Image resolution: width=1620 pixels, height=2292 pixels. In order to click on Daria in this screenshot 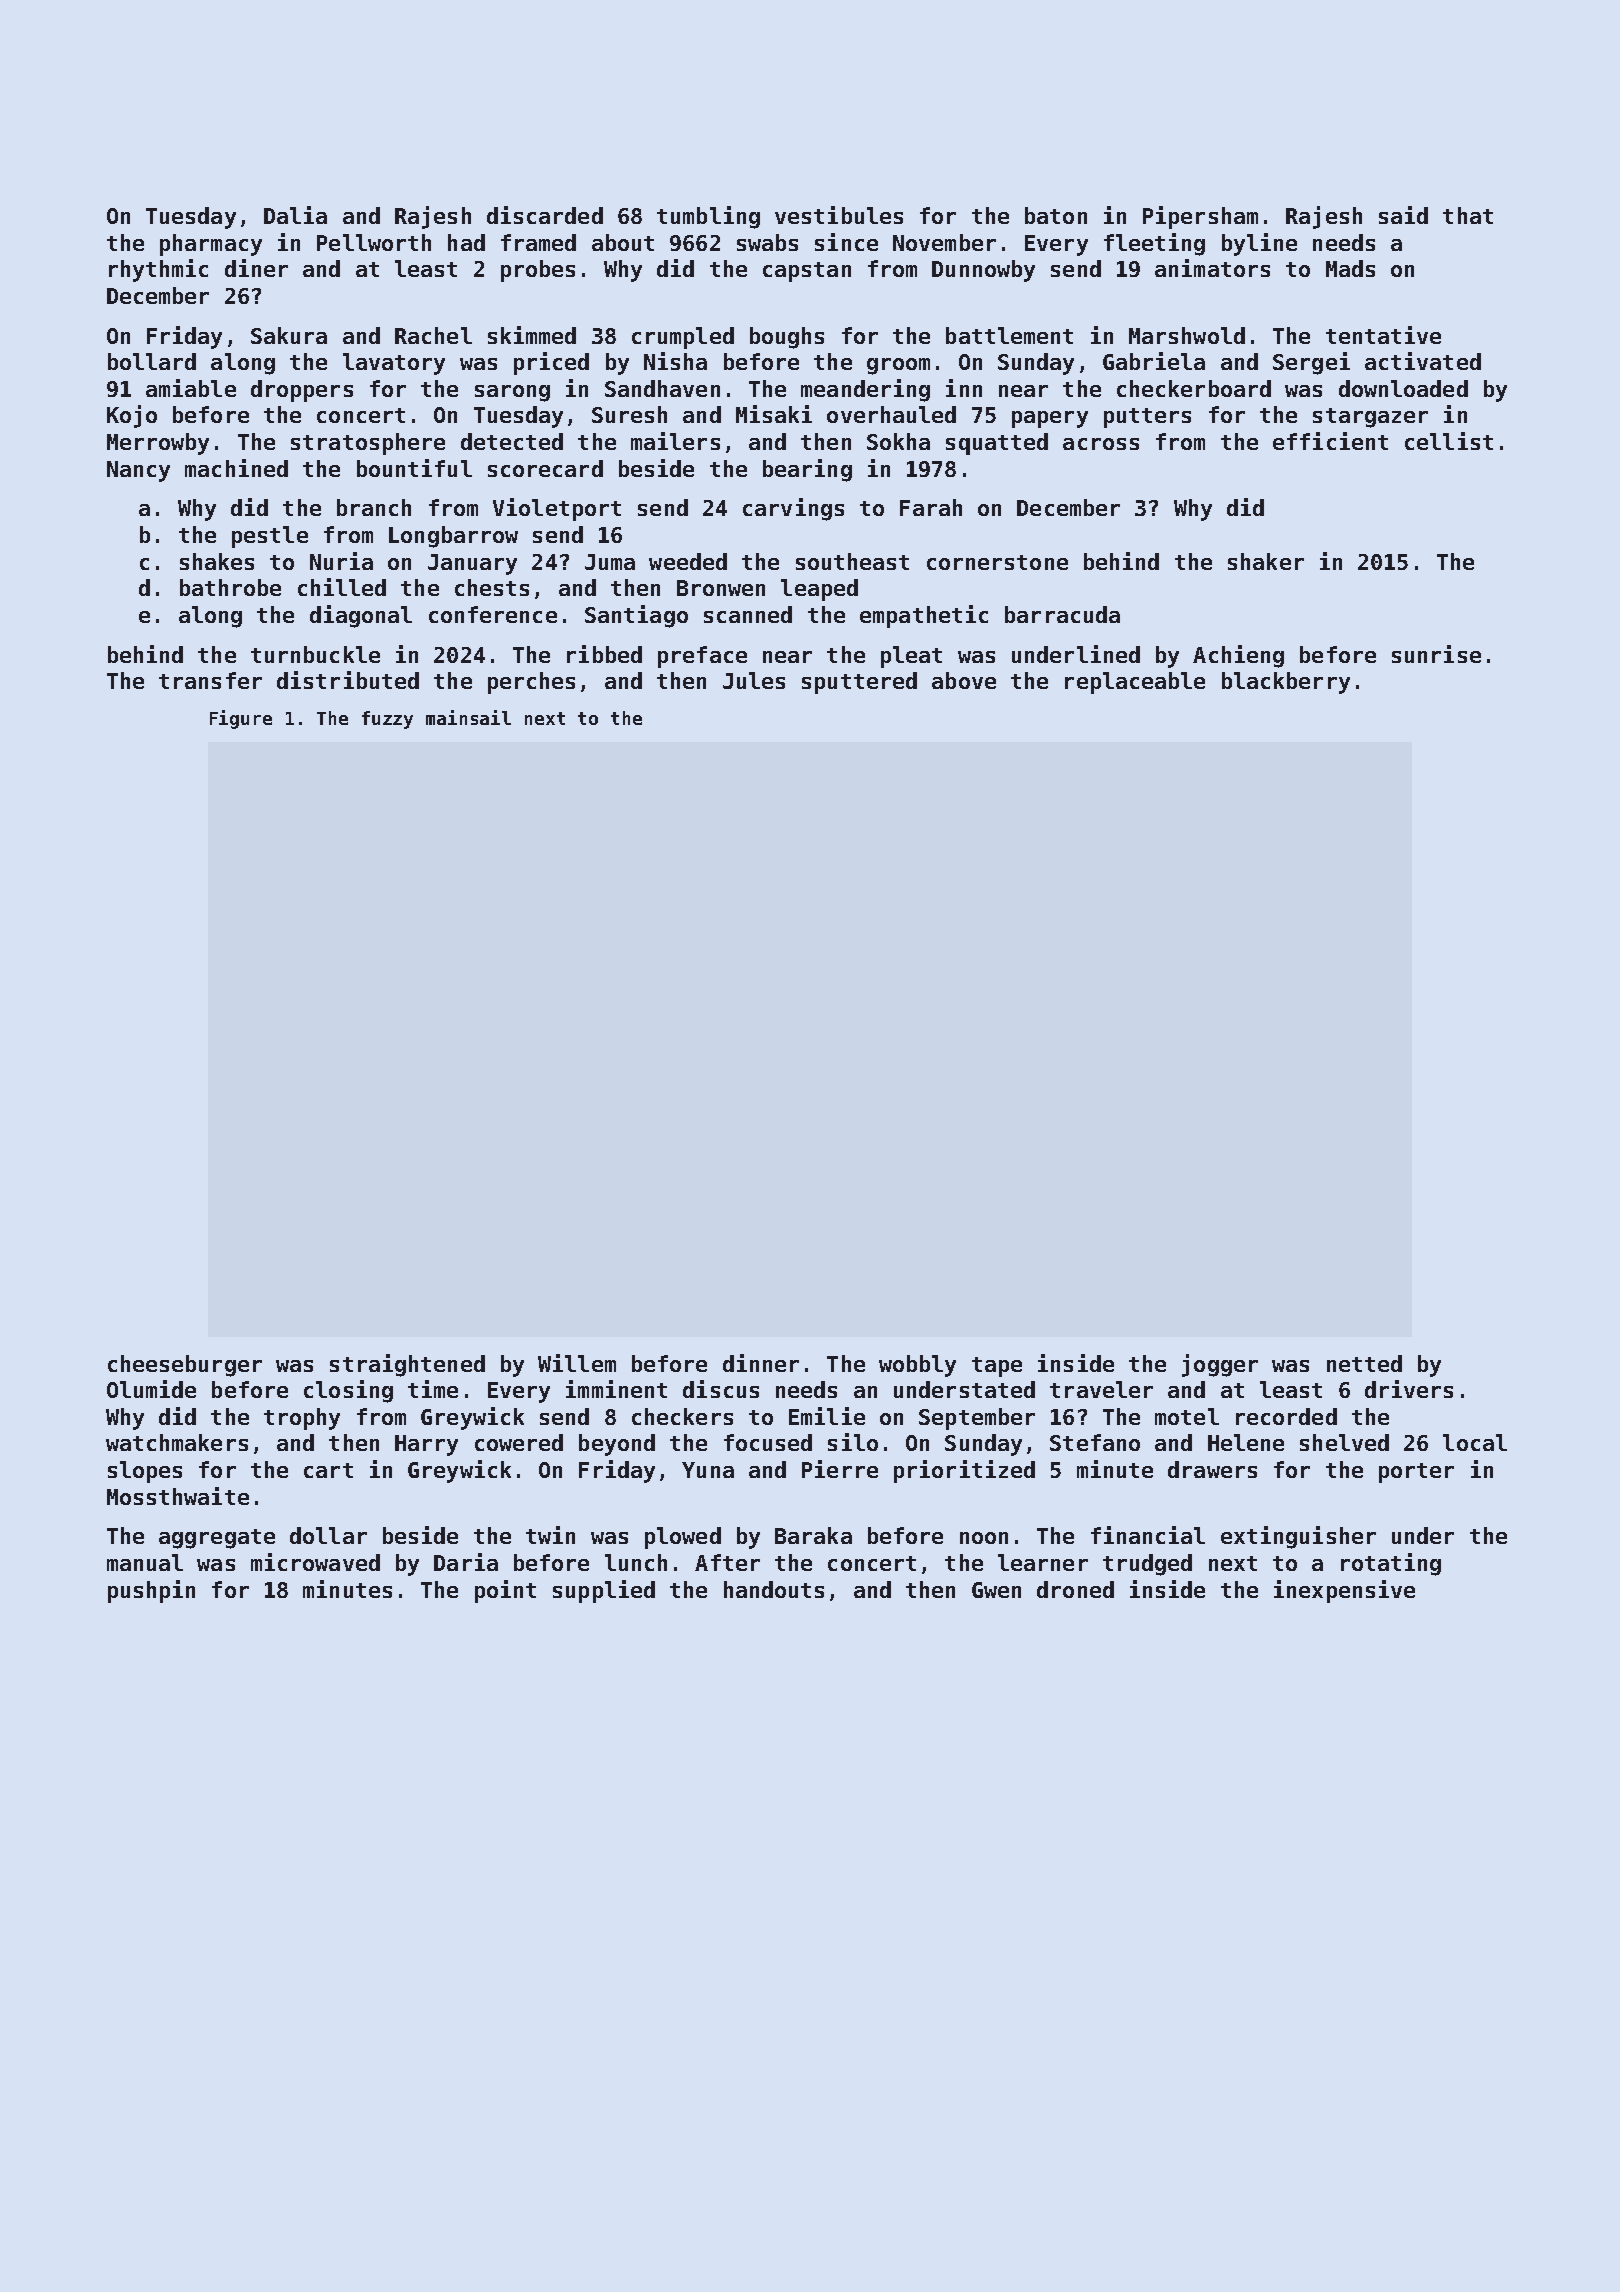, I will do `click(466, 1562)`.
